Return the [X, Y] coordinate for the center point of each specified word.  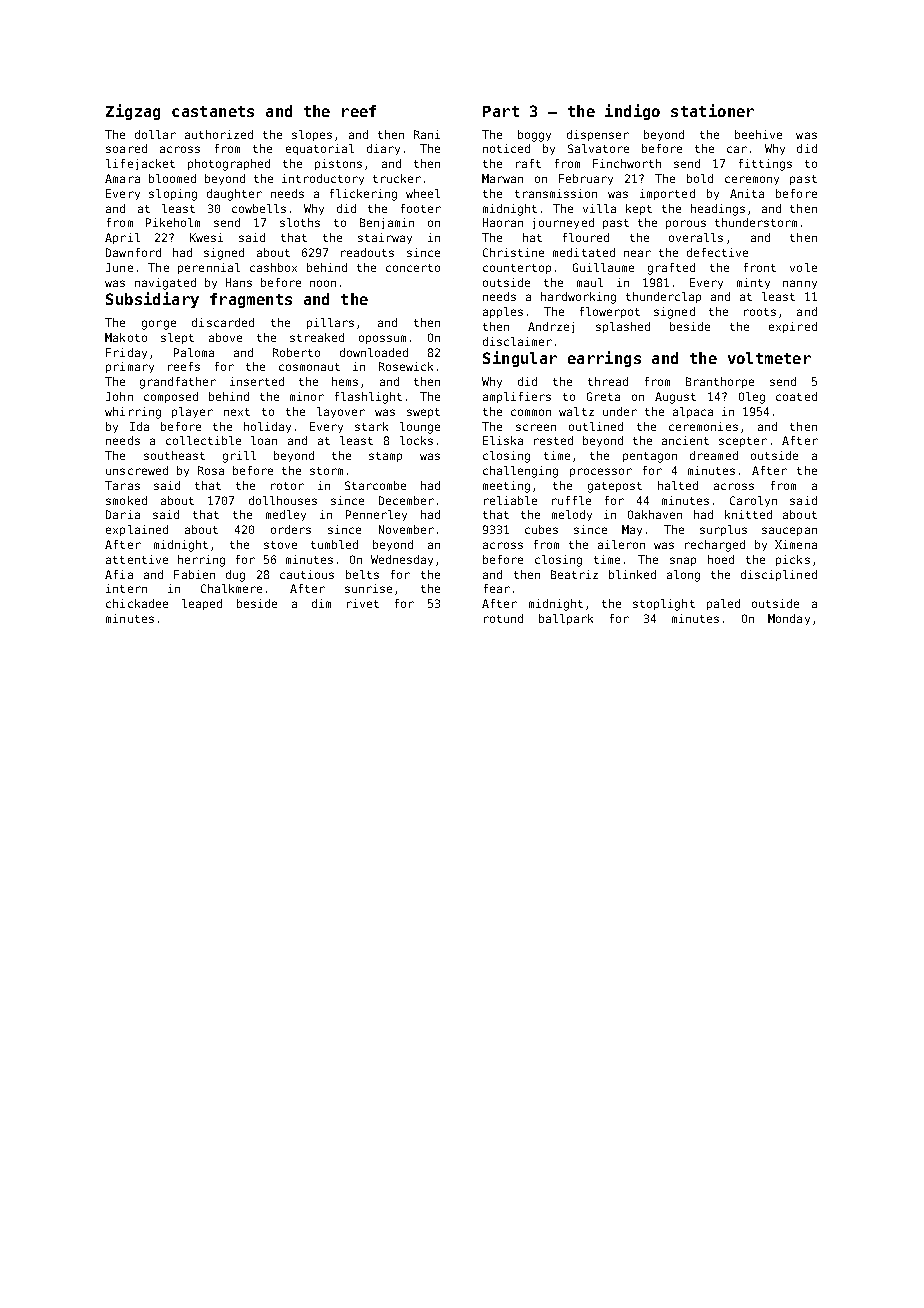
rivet [363, 603]
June [119, 267]
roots [760, 312]
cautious [307, 574]
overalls [696, 237]
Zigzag [133, 112]
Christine [513, 252]
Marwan [502, 178]
